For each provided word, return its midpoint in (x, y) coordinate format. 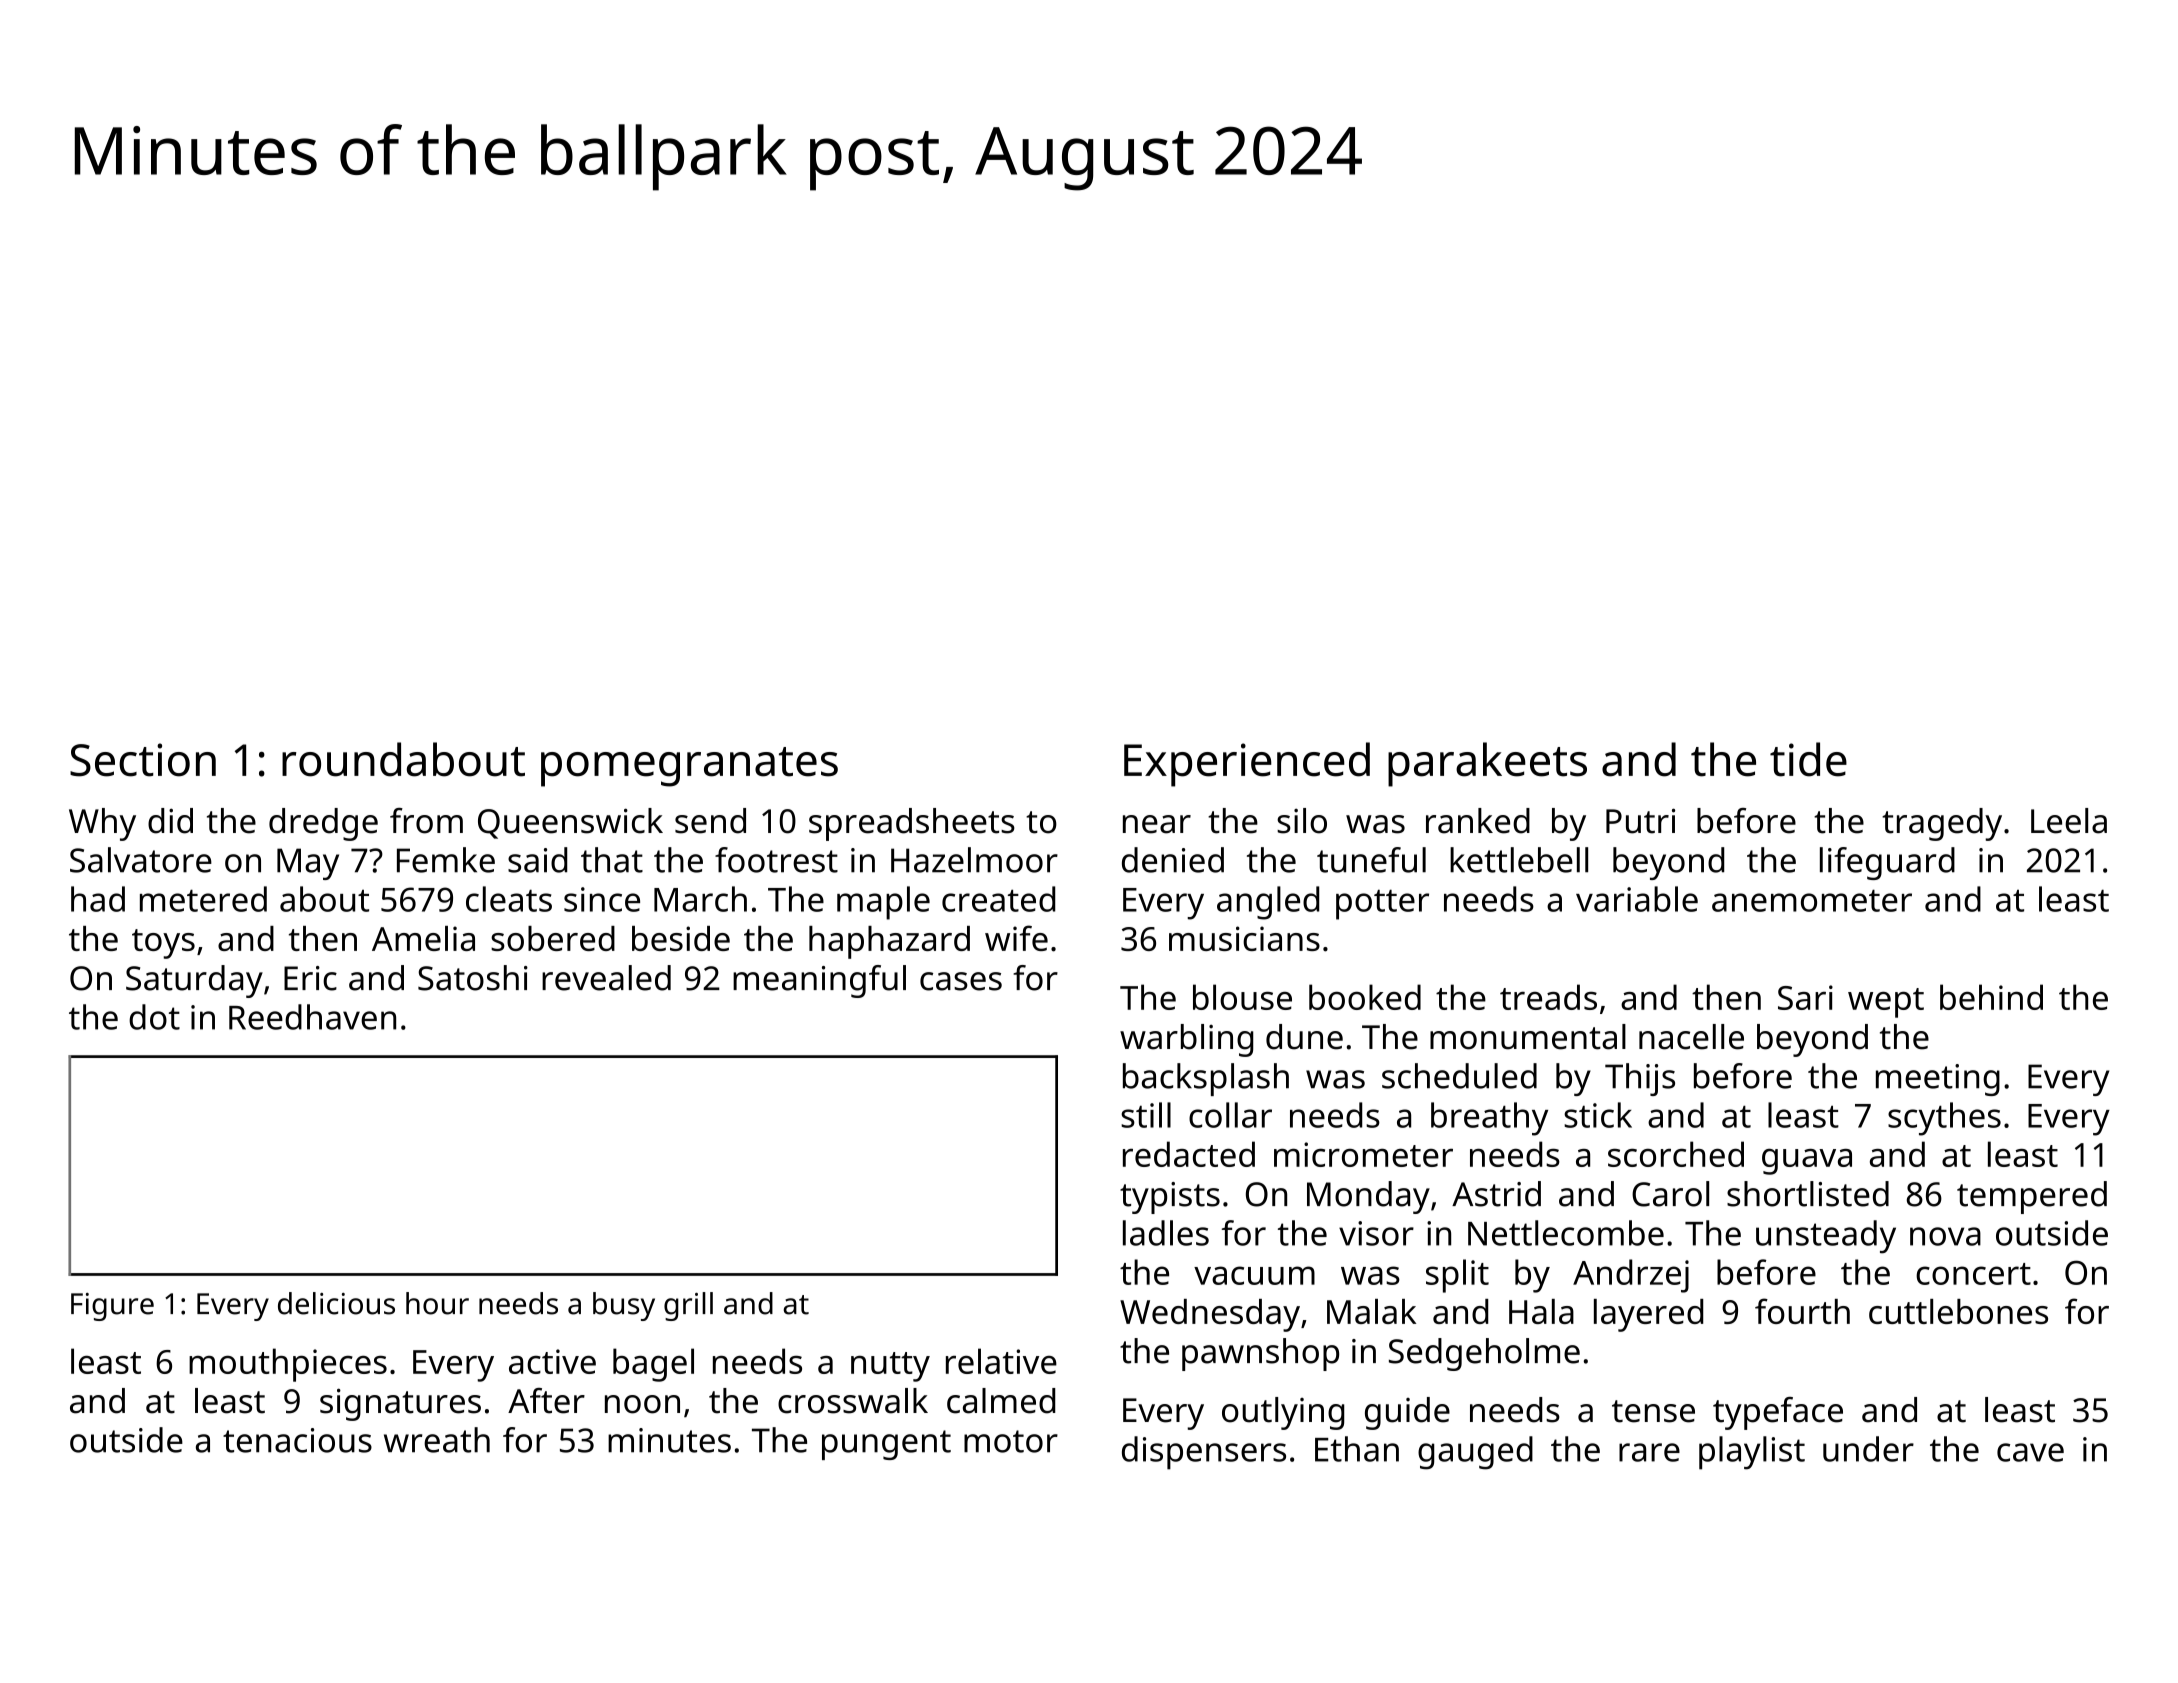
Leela (2069, 821)
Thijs (1640, 1079)
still (1146, 1115)
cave (2030, 1452)
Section (143, 760)
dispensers (1204, 1453)
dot (154, 1017)
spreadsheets (912, 824)
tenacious (297, 1440)
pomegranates (689, 767)
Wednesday (1210, 1315)
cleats (509, 899)
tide (1808, 759)
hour (437, 1303)
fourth (1802, 1311)
